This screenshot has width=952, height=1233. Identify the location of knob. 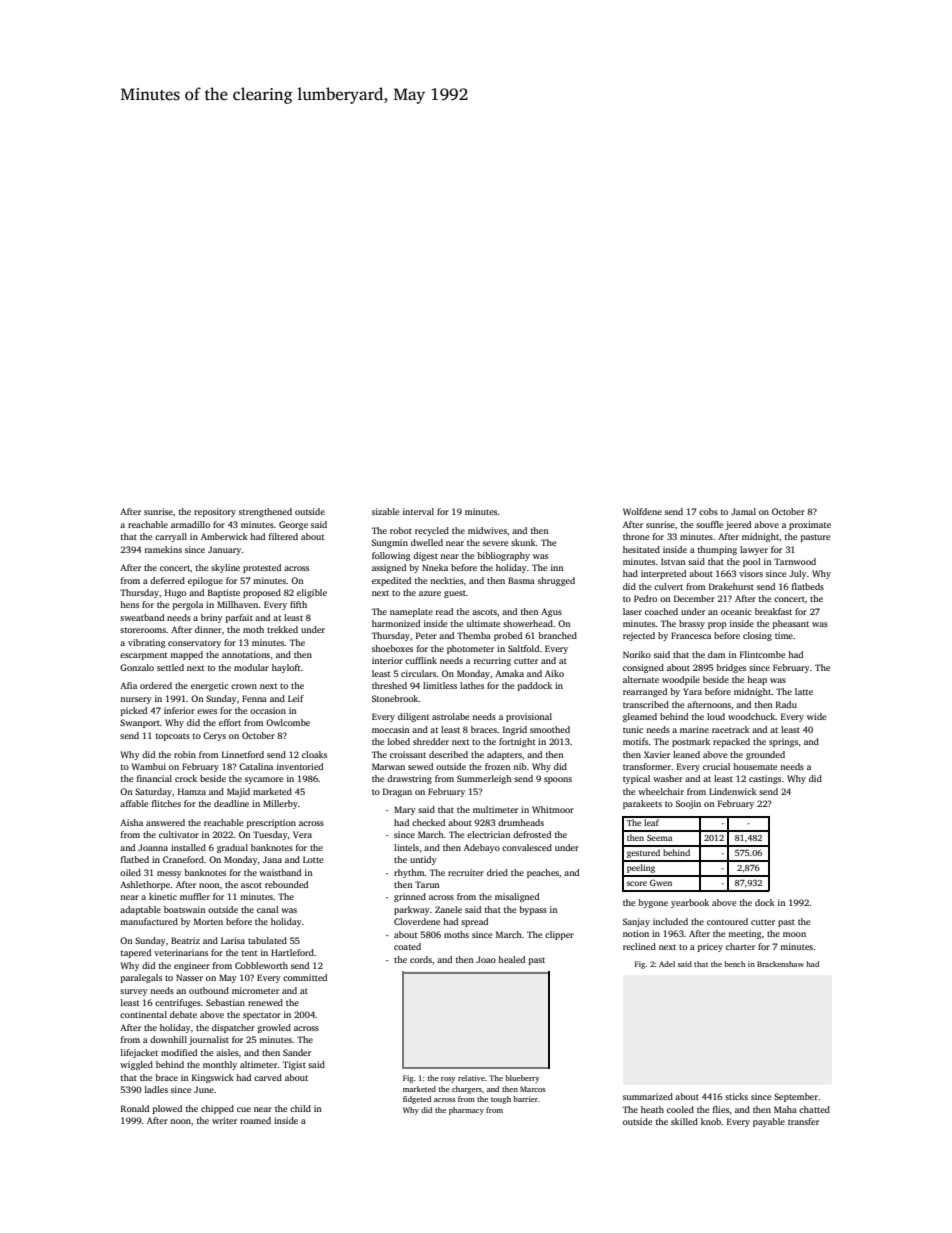
(711, 1121).
